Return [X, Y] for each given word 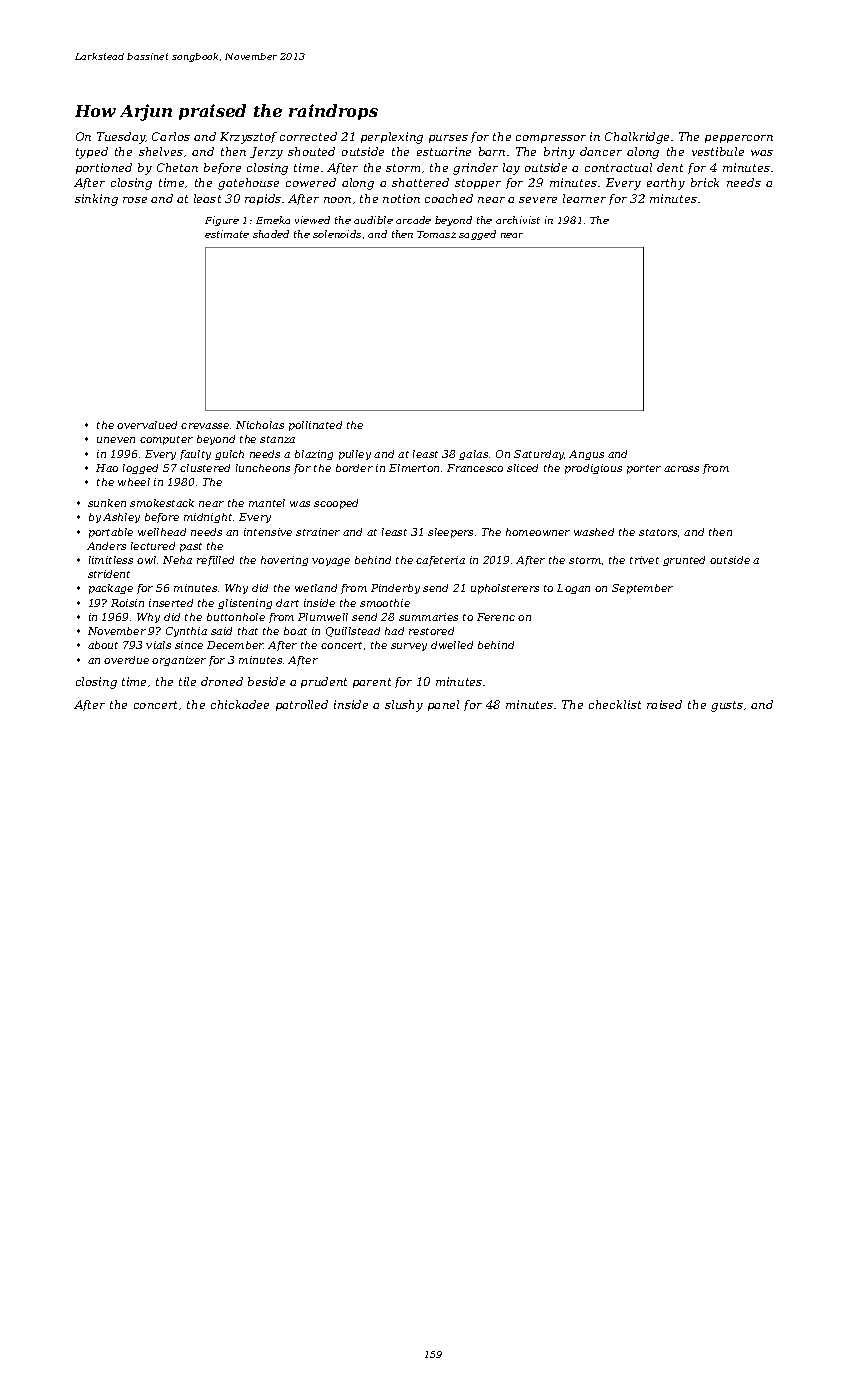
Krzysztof [248, 138]
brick [705, 182]
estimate [227, 234]
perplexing [392, 138]
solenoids [337, 234]
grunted [684, 561]
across [681, 469]
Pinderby [395, 589]
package [111, 589]
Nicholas [260, 425]
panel [443, 705]
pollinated [315, 426]
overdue [126, 660]
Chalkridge [637, 138]
